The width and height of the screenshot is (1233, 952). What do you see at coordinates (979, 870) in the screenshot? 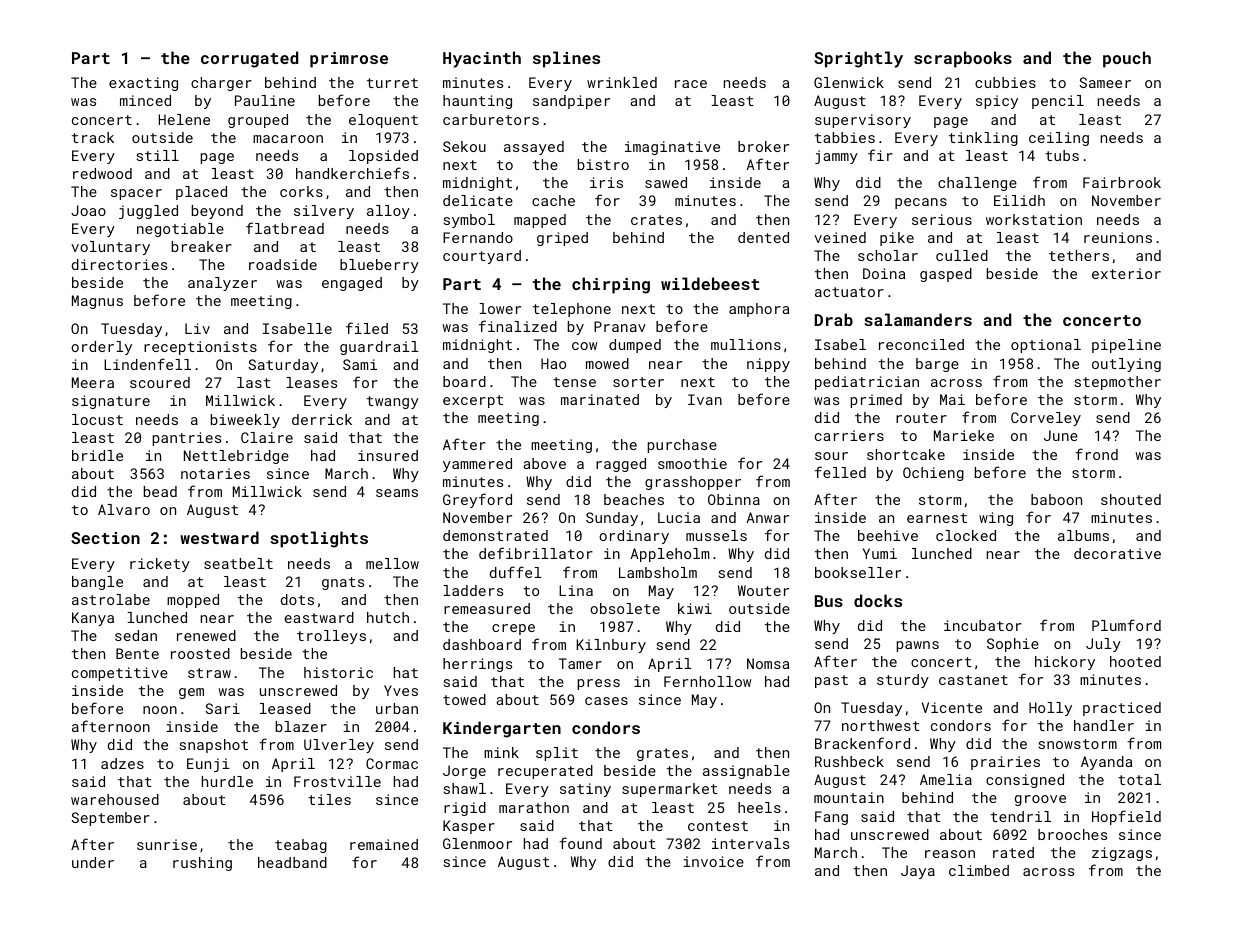
I see `climbed` at bounding box center [979, 870].
